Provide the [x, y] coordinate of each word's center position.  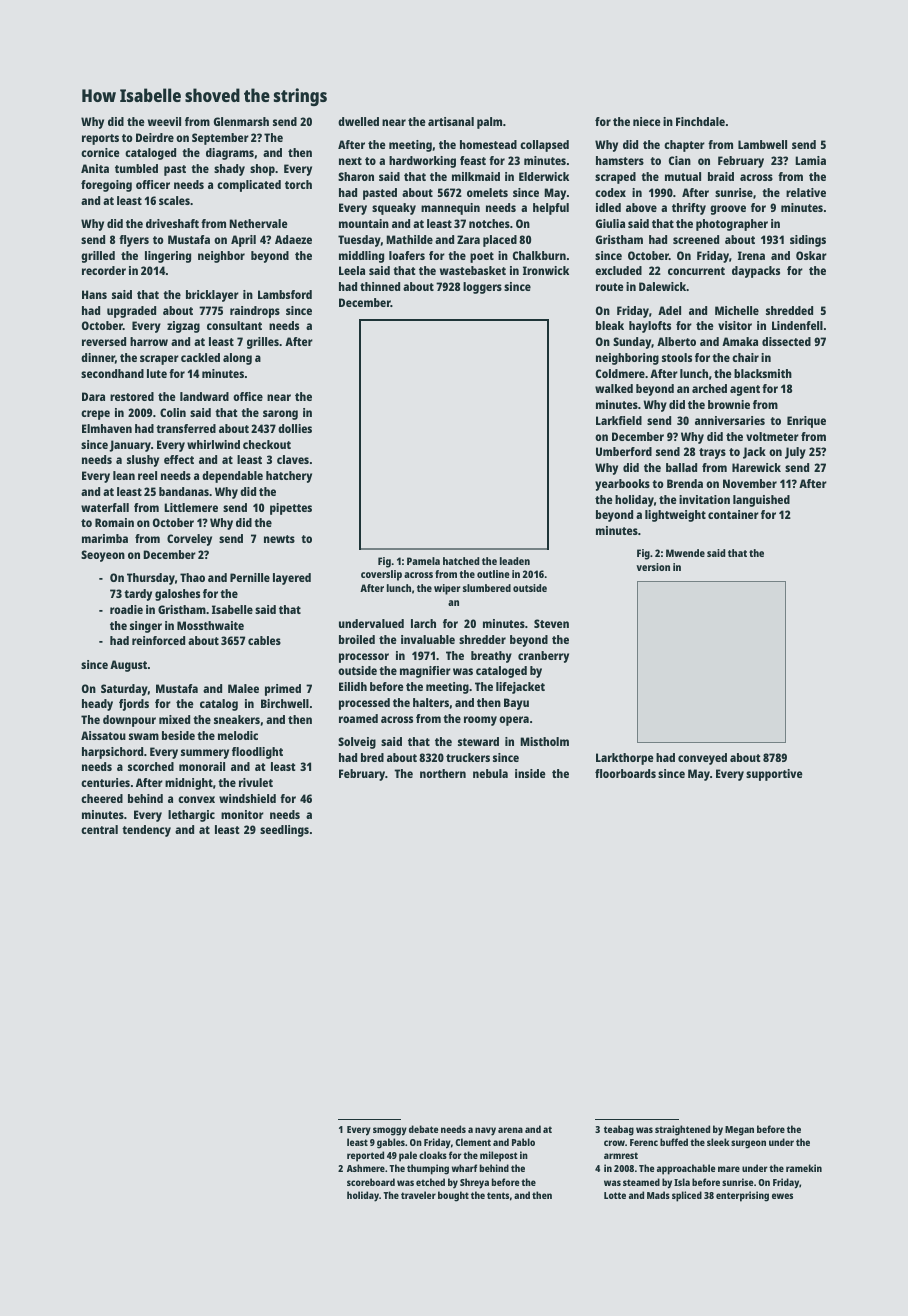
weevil [164, 121]
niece [647, 121]
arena [510, 1130]
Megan [739, 1131]
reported [365, 1156]
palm [489, 123]
